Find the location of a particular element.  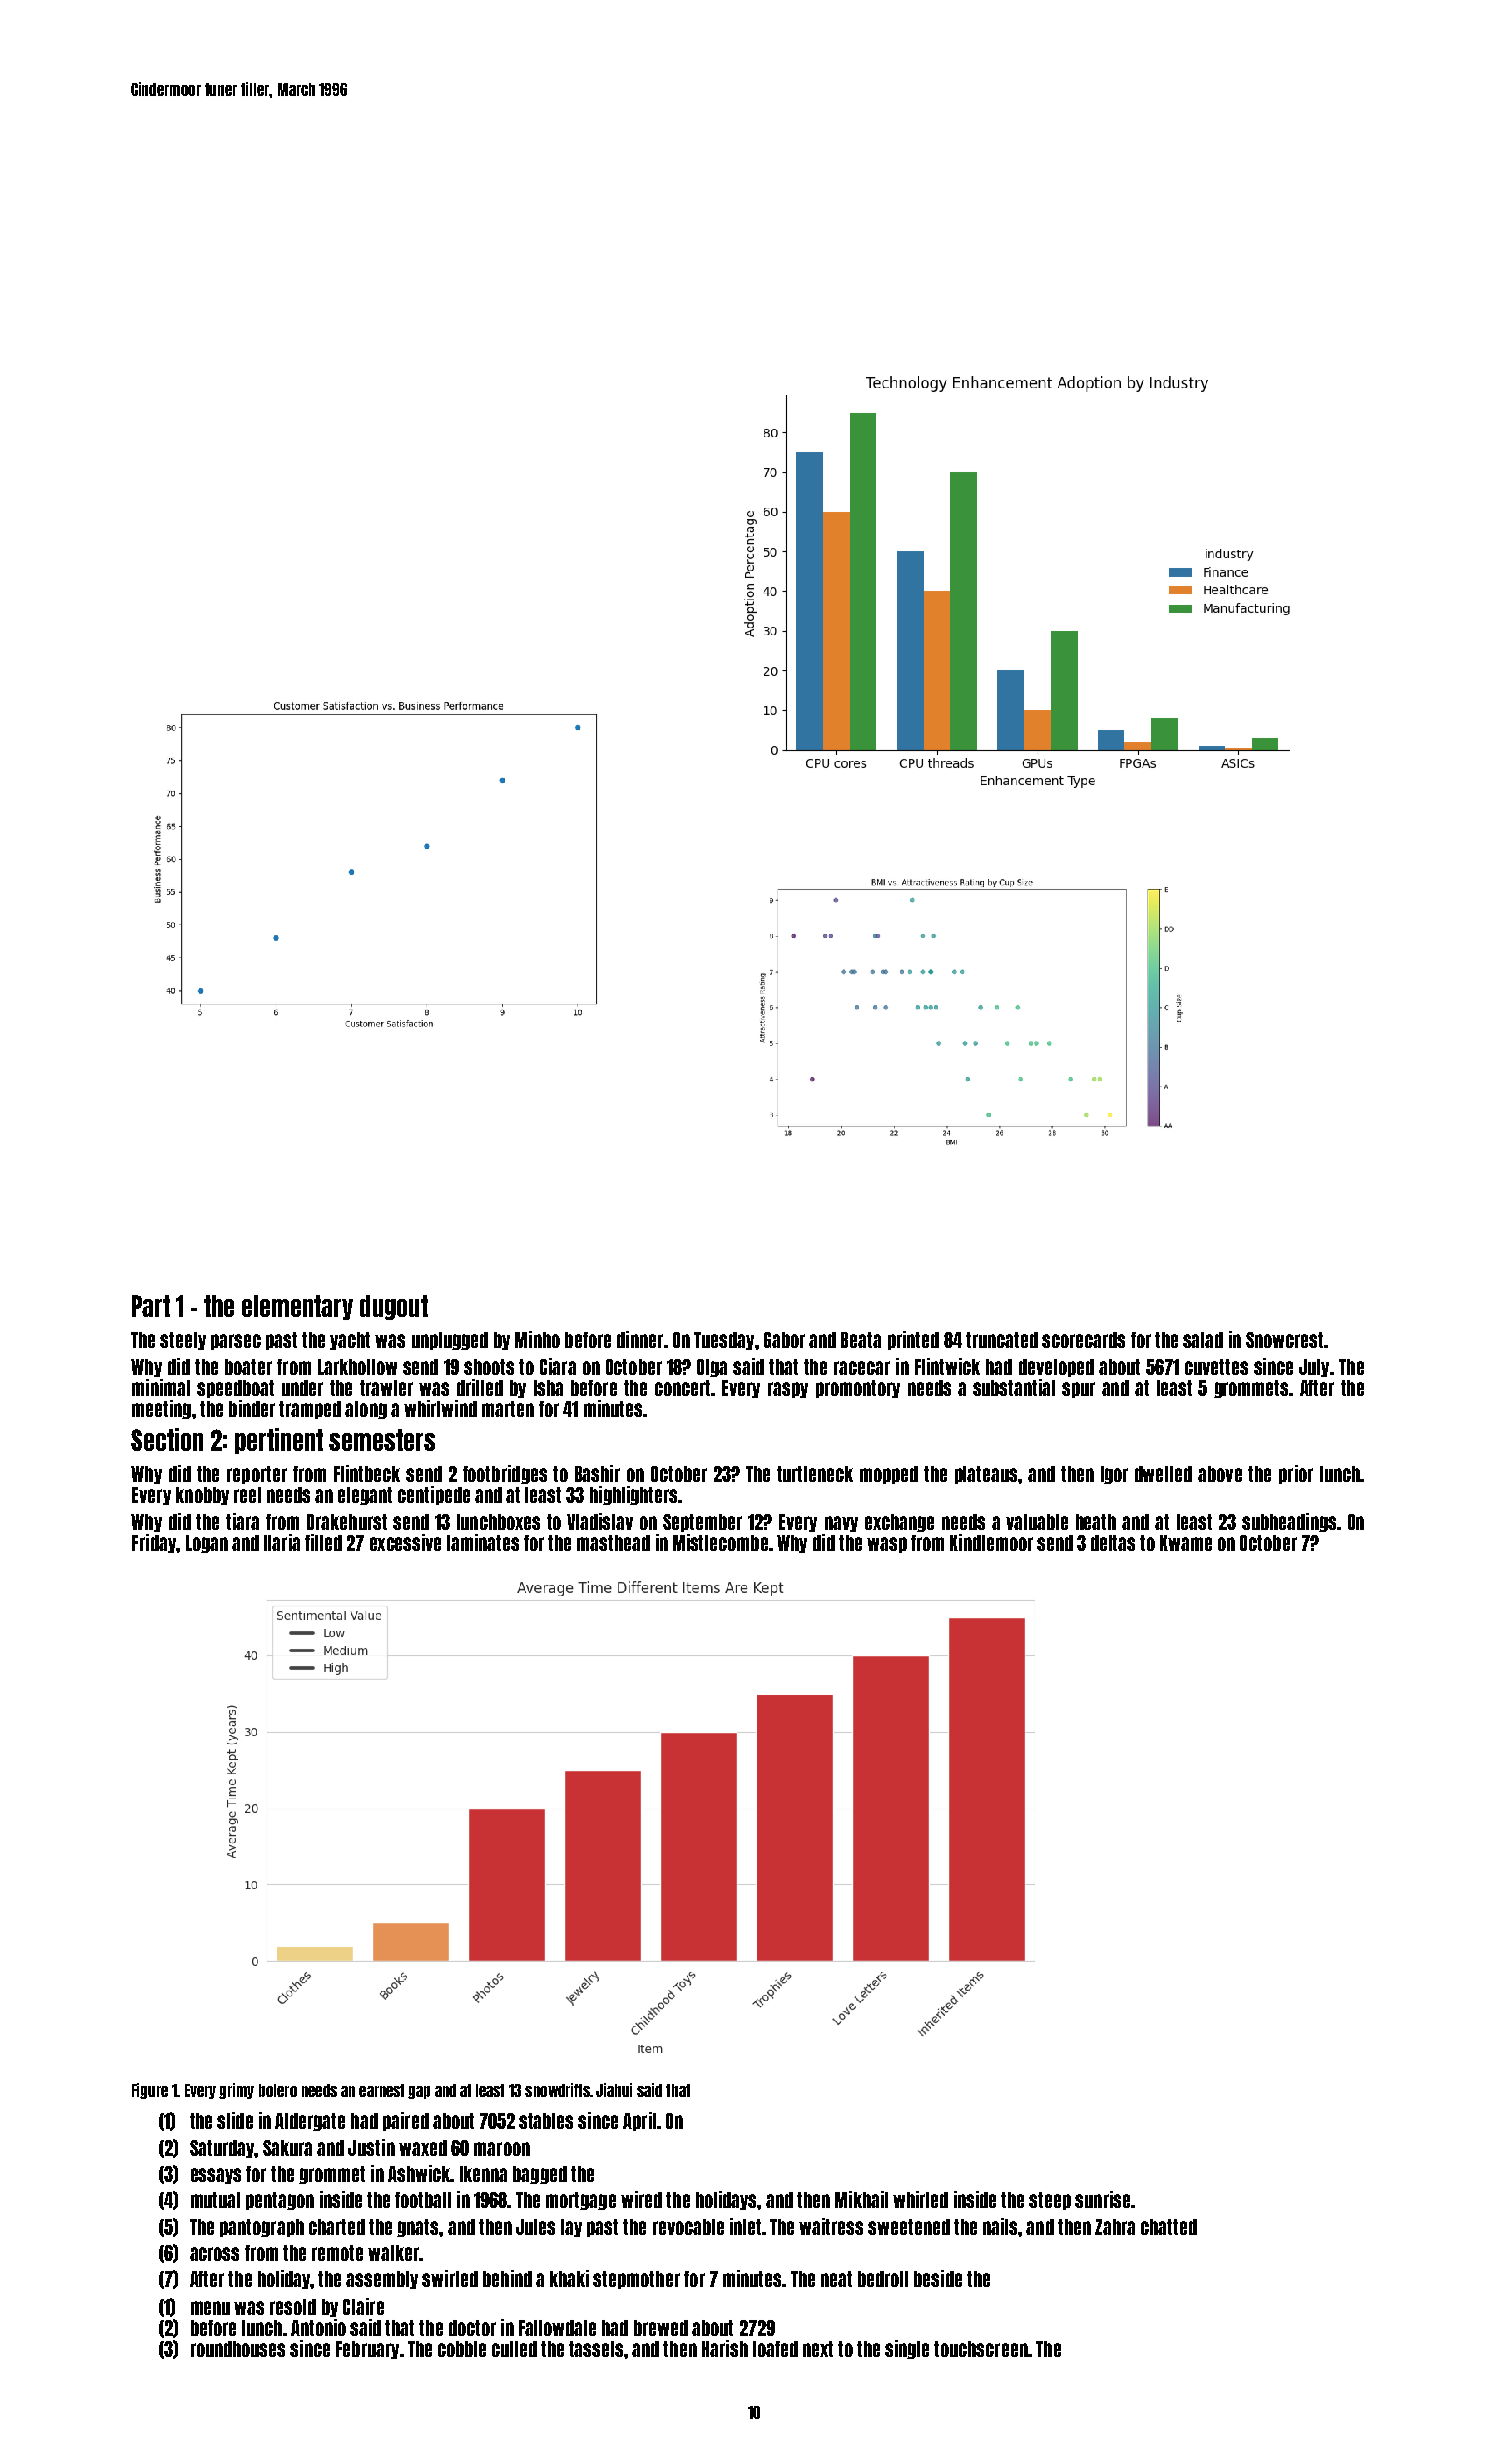

Jiahui is located at coordinates (614, 2090).
